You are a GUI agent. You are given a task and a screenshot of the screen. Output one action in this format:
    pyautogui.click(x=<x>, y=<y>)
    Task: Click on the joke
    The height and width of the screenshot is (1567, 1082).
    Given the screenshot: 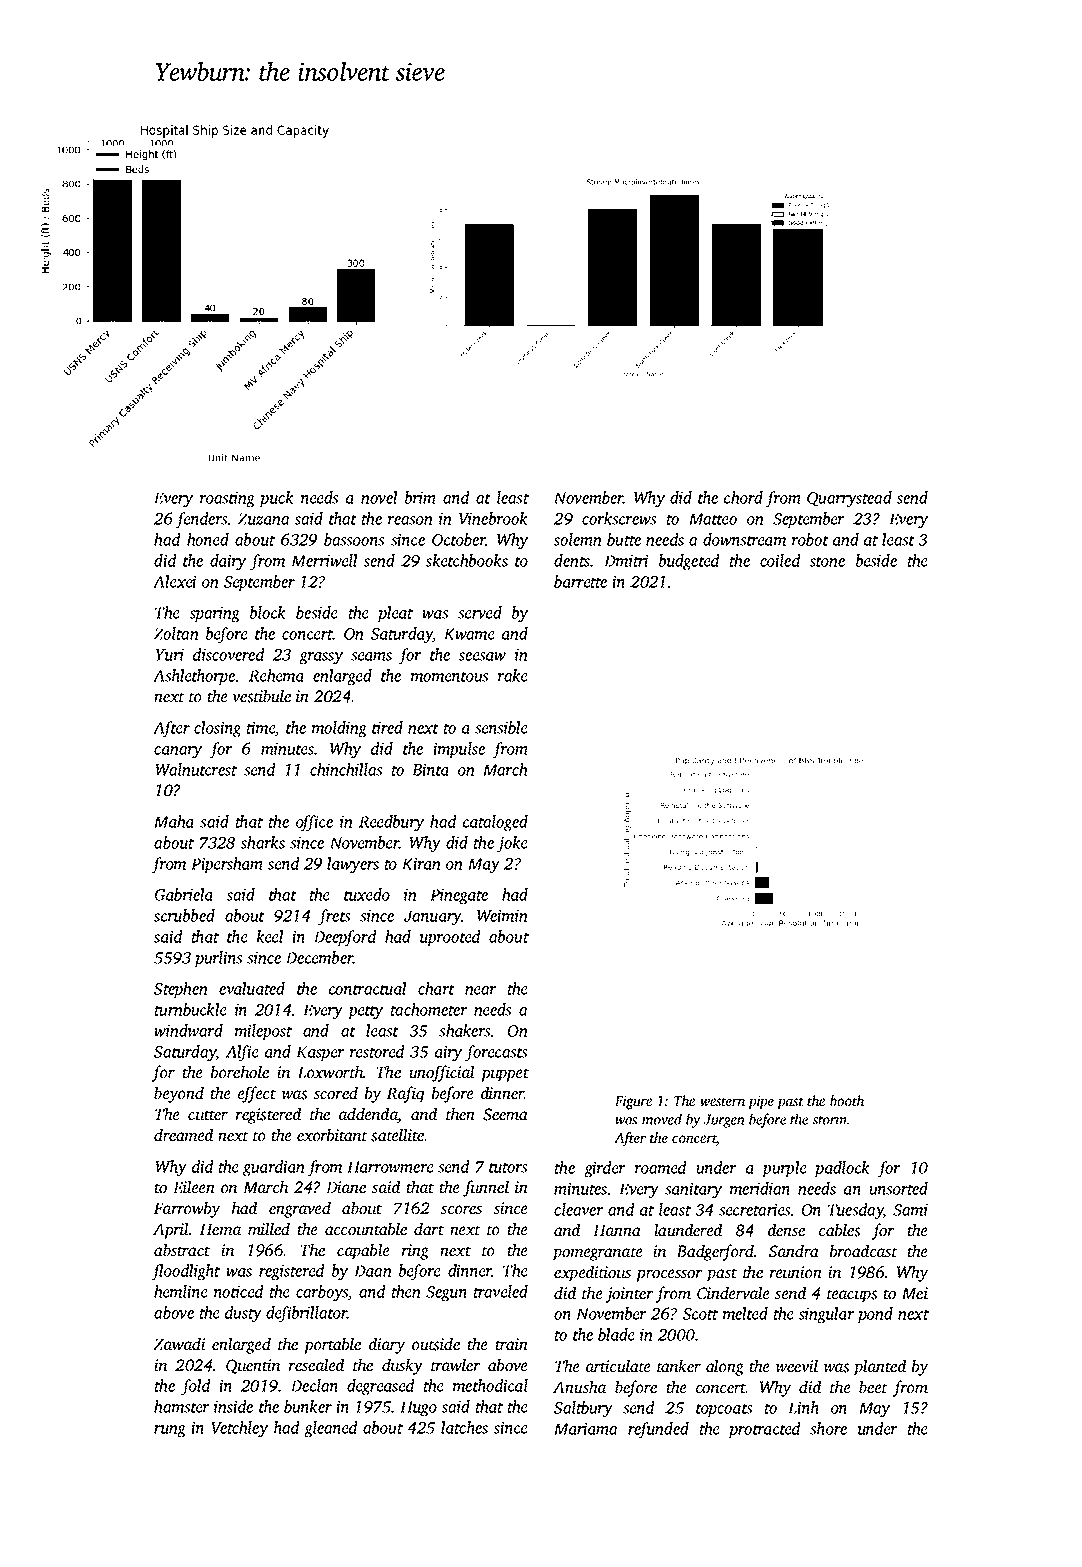 What is the action you would take?
    pyautogui.click(x=512, y=844)
